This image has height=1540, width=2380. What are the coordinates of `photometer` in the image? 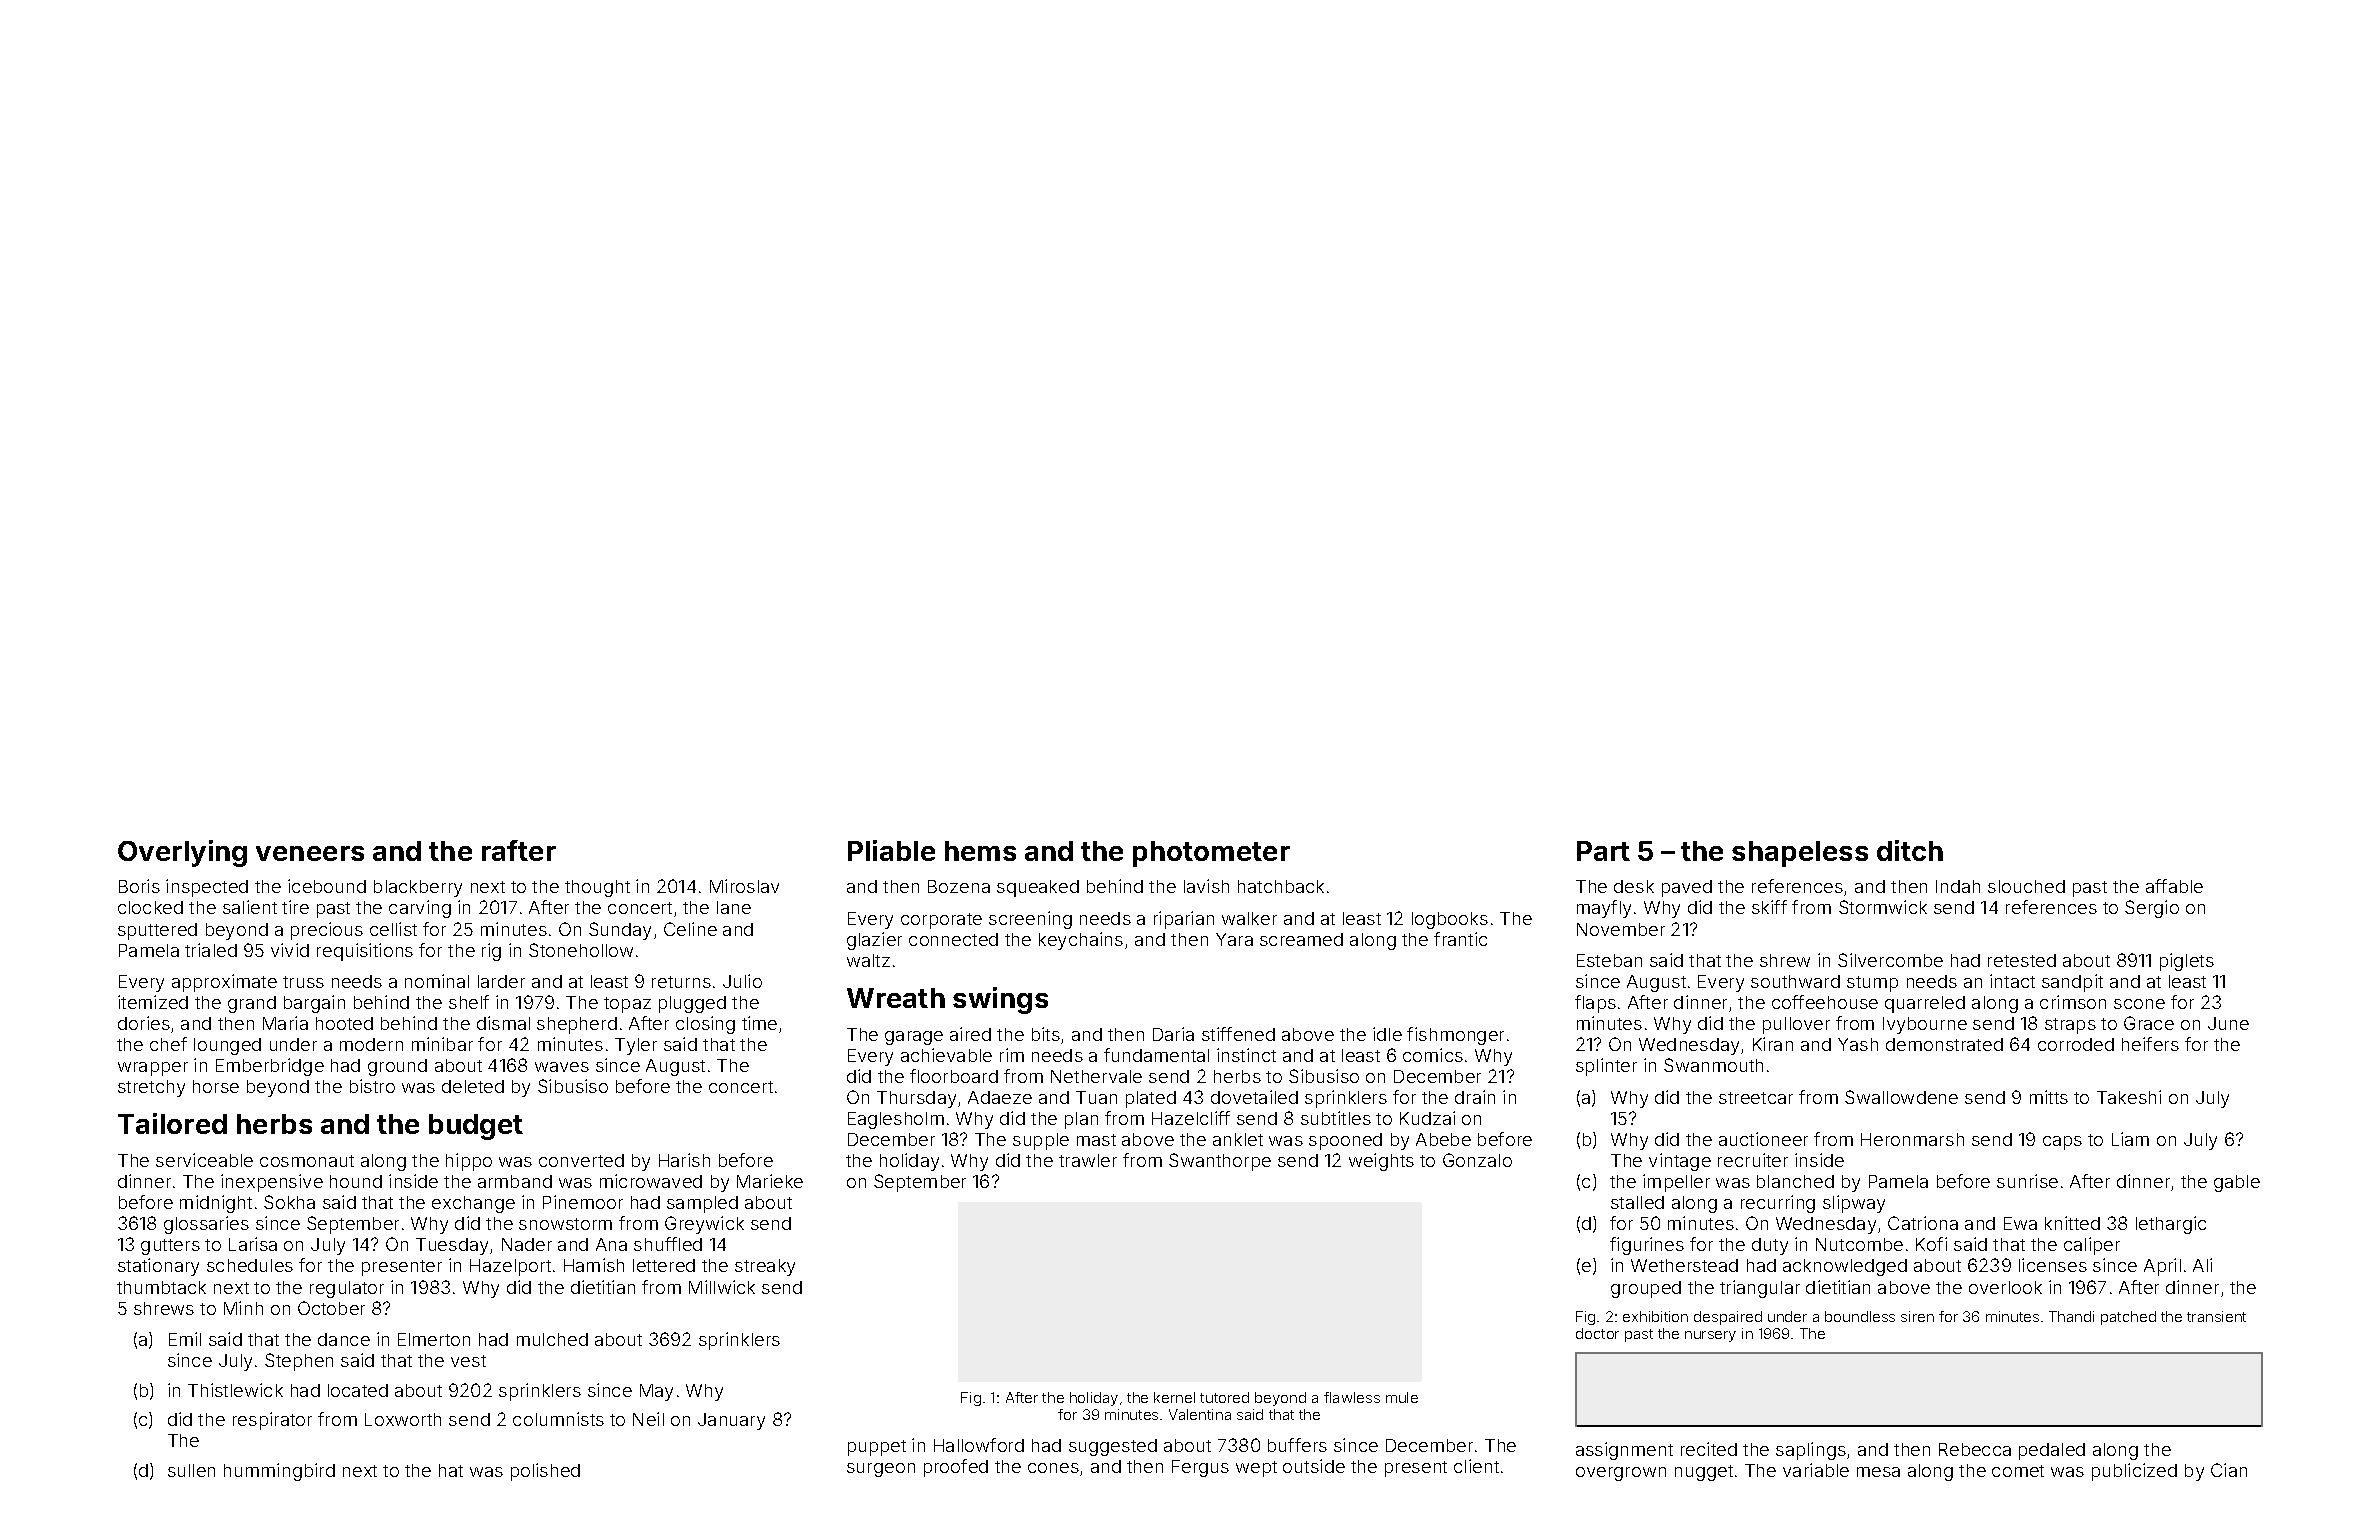 It's located at (1211, 854).
